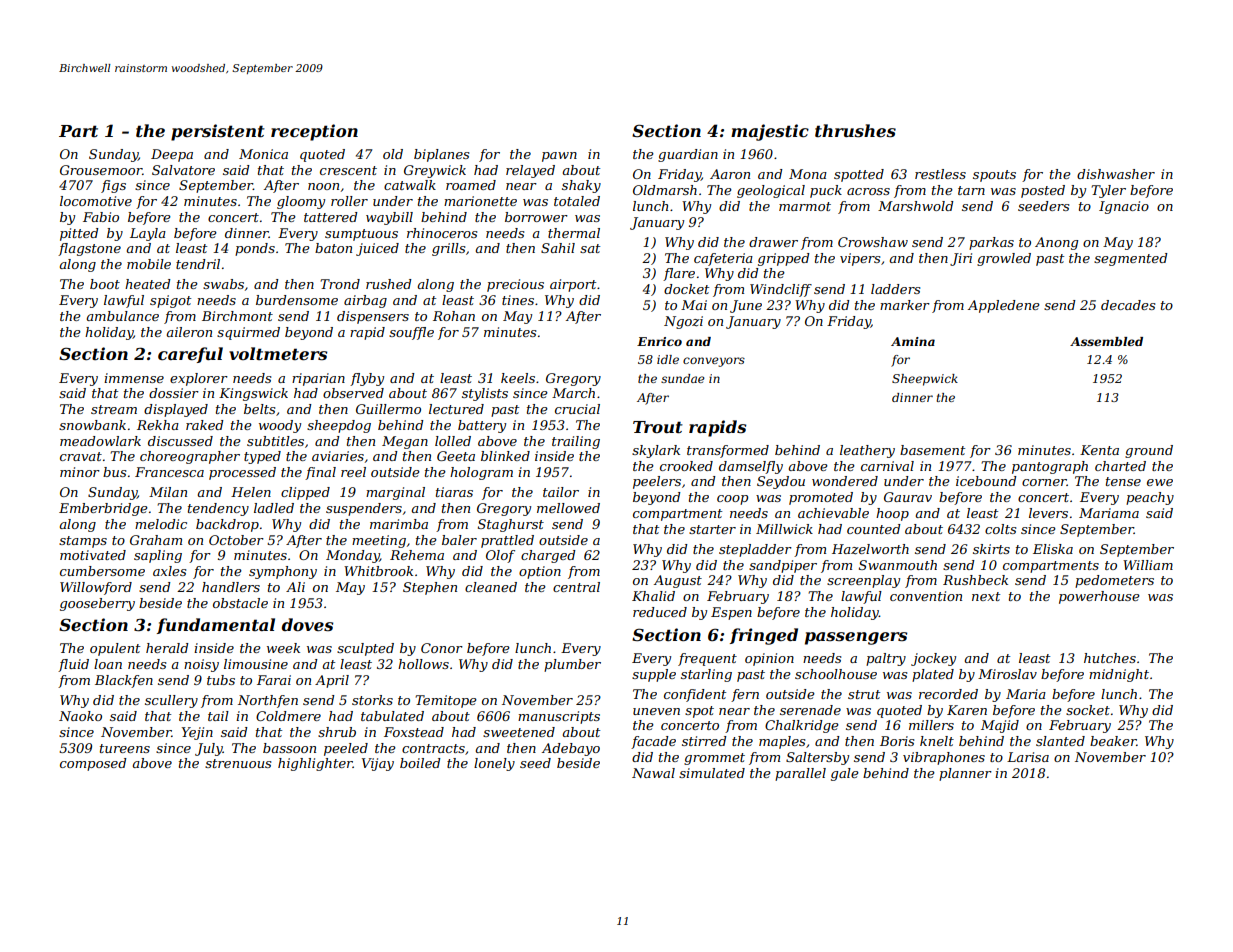 This page has width=1233, height=952. I want to click on lonely, so click(494, 764).
